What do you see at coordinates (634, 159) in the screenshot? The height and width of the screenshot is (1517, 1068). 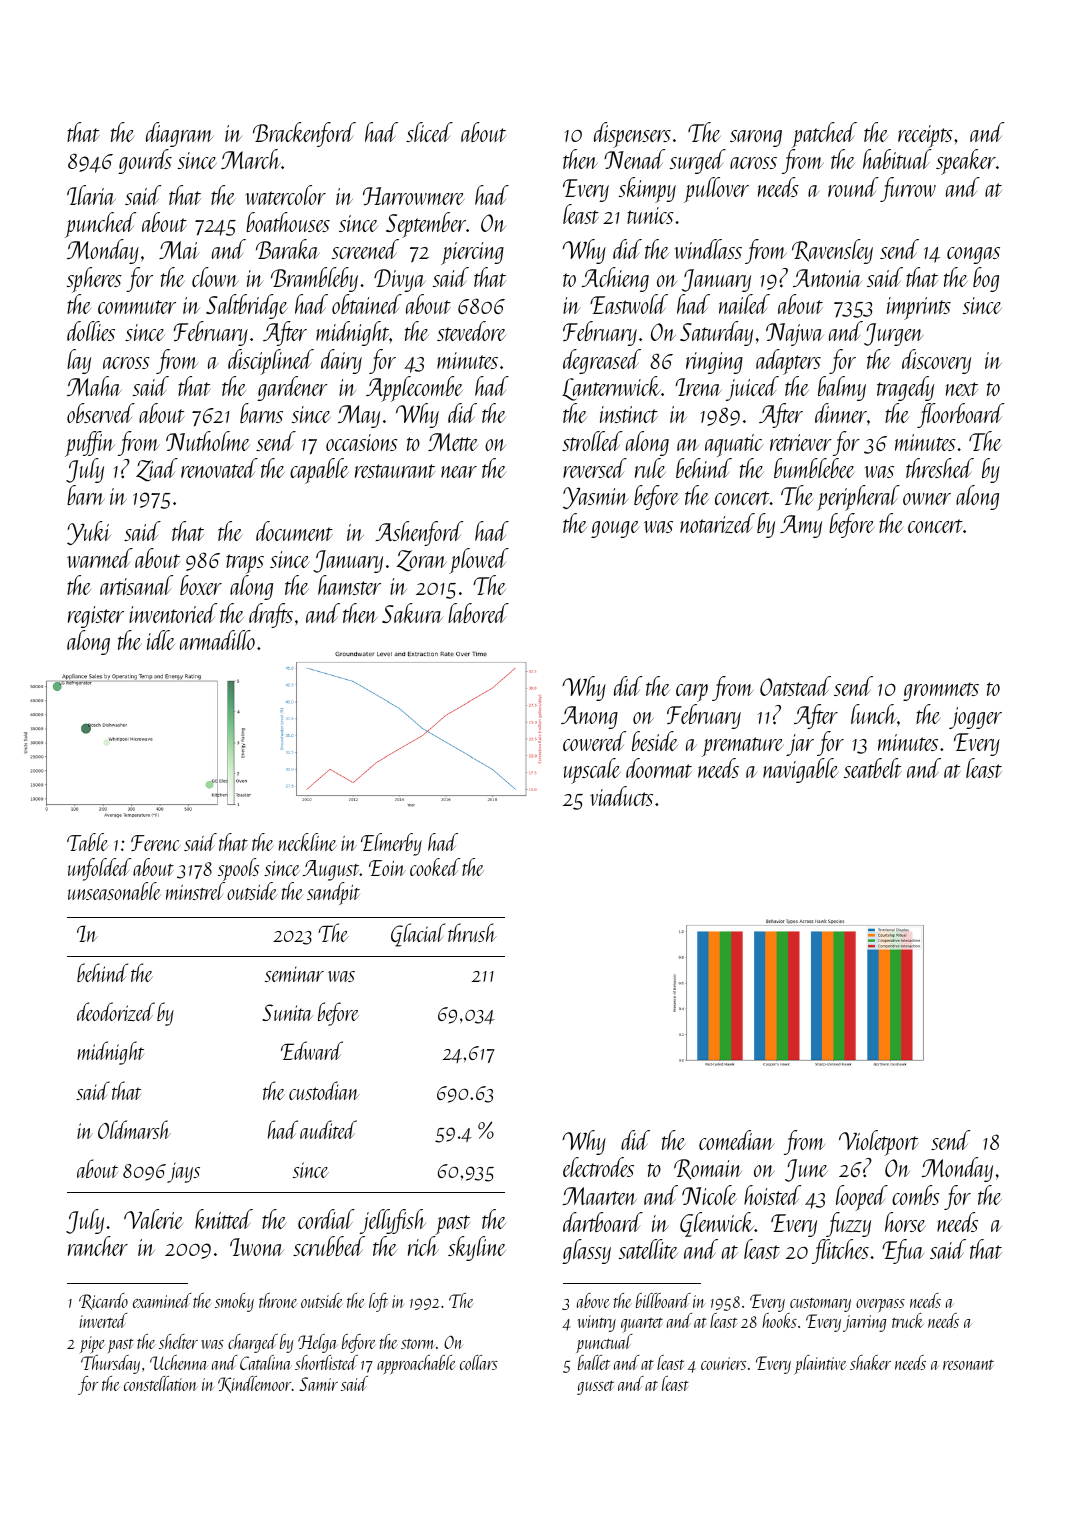 I see `Nenad` at bounding box center [634, 159].
